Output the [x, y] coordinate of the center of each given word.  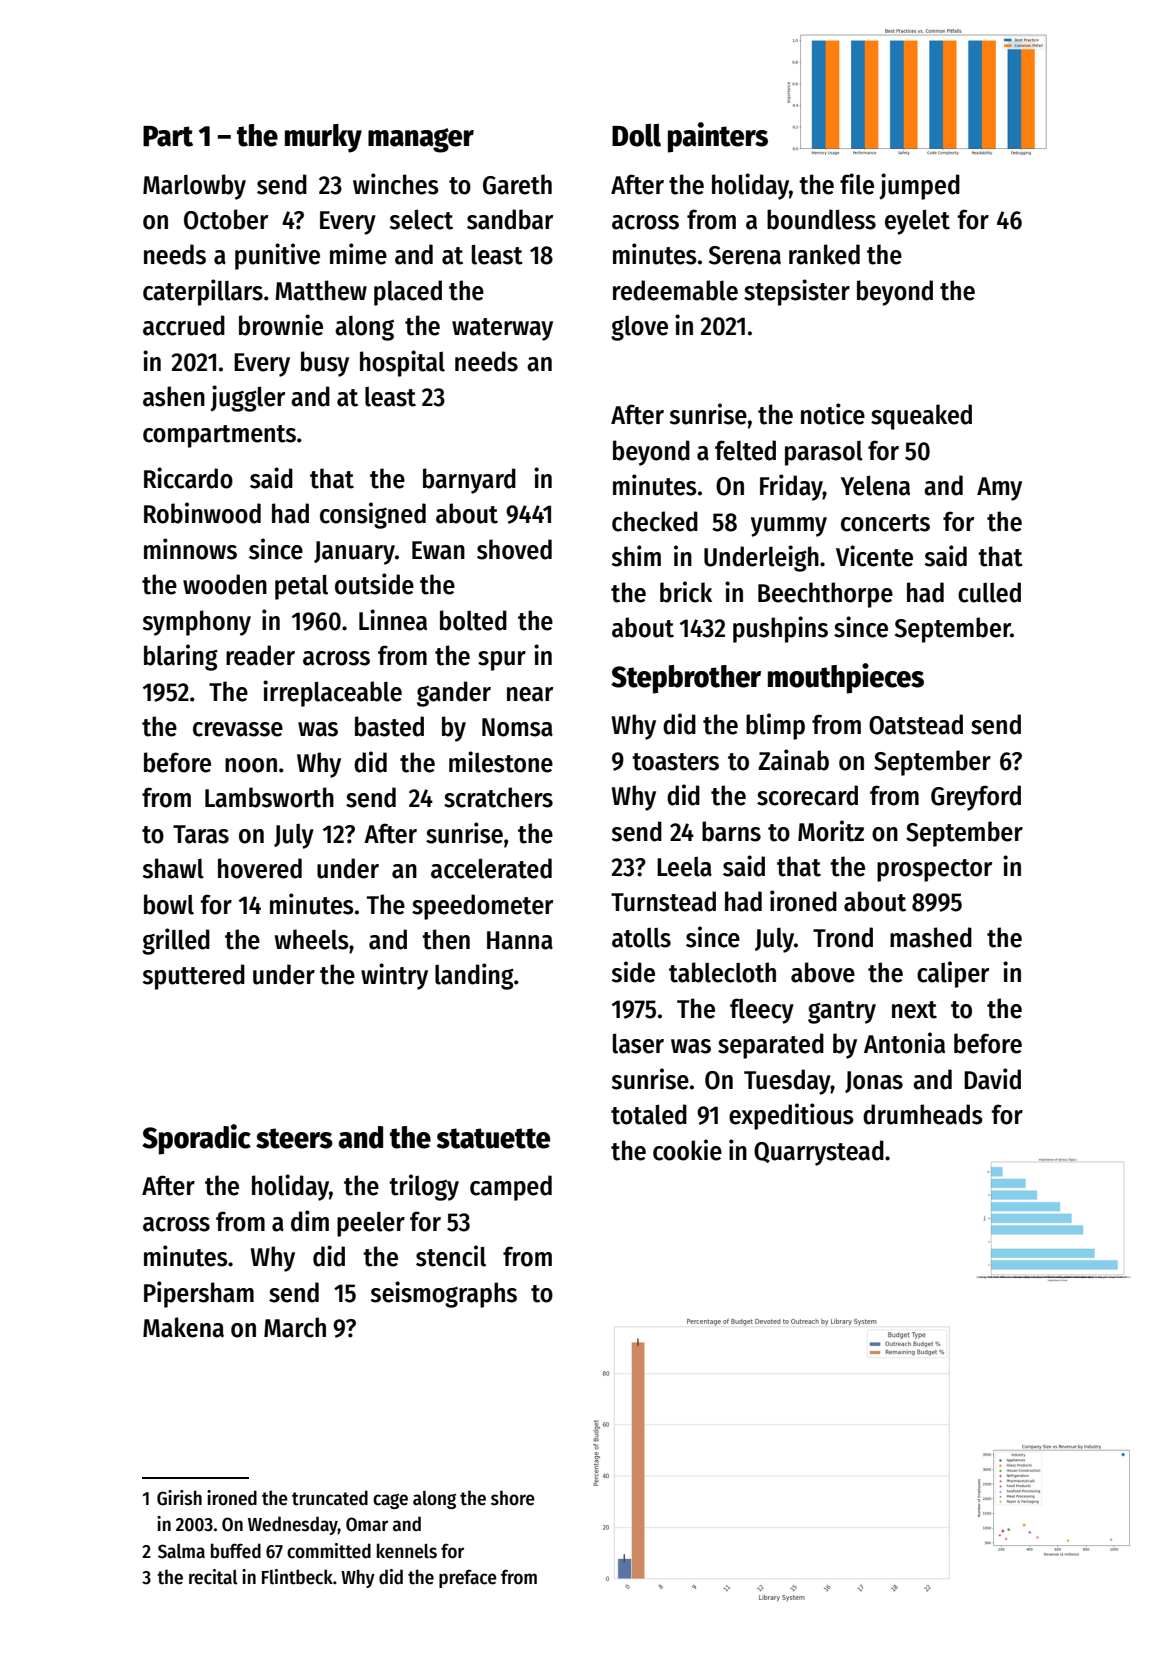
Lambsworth [269, 797]
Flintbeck [297, 1577]
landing [474, 976]
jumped [919, 186]
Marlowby [194, 187]
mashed [931, 937]
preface [468, 1578]
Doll [636, 135]
